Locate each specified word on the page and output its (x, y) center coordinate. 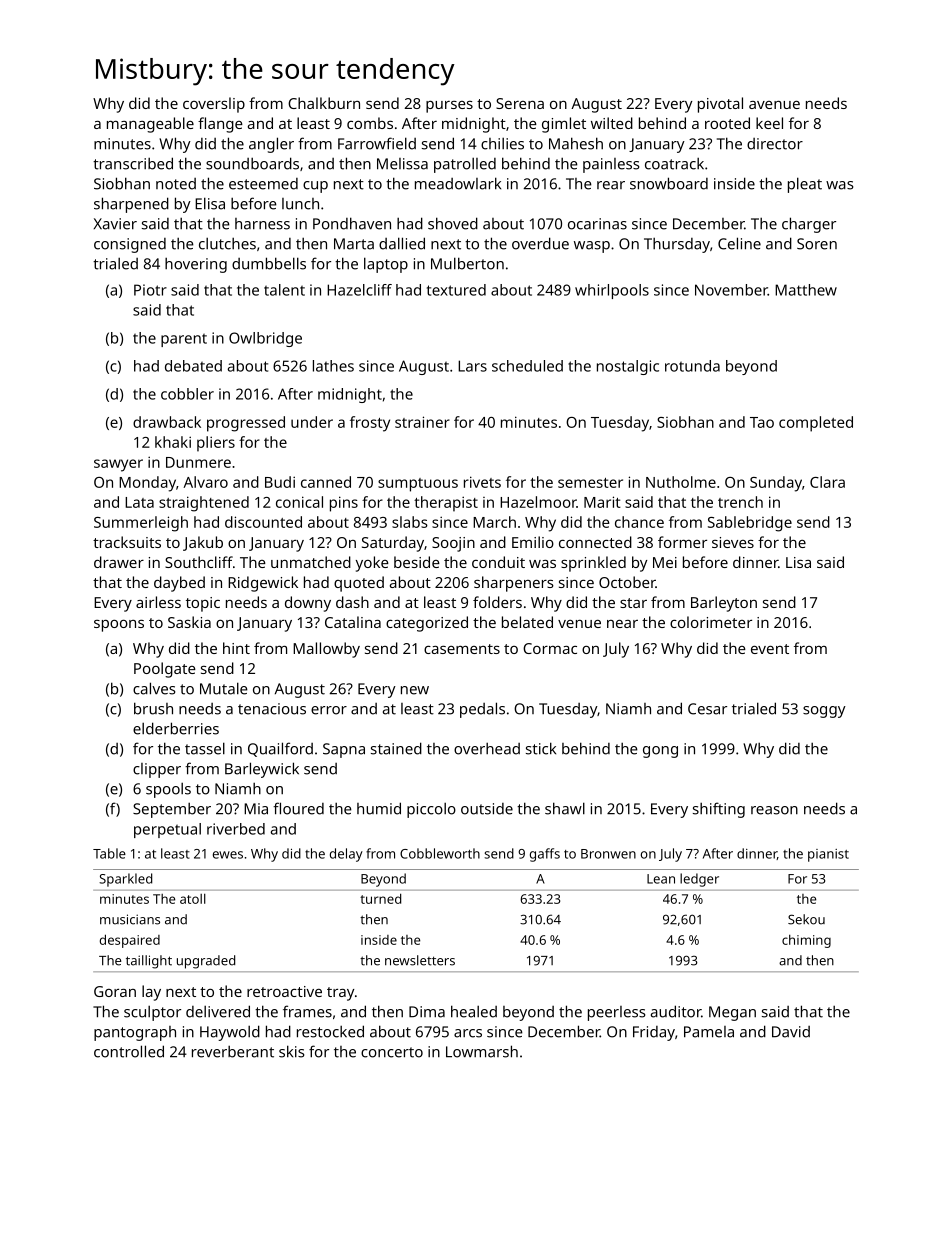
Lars (472, 366)
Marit (602, 502)
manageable (150, 125)
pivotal (720, 105)
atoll (193, 899)
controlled (129, 1051)
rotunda (692, 366)
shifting (719, 810)
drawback (167, 422)
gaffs (545, 855)
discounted (263, 522)
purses (449, 106)
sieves (733, 542)
